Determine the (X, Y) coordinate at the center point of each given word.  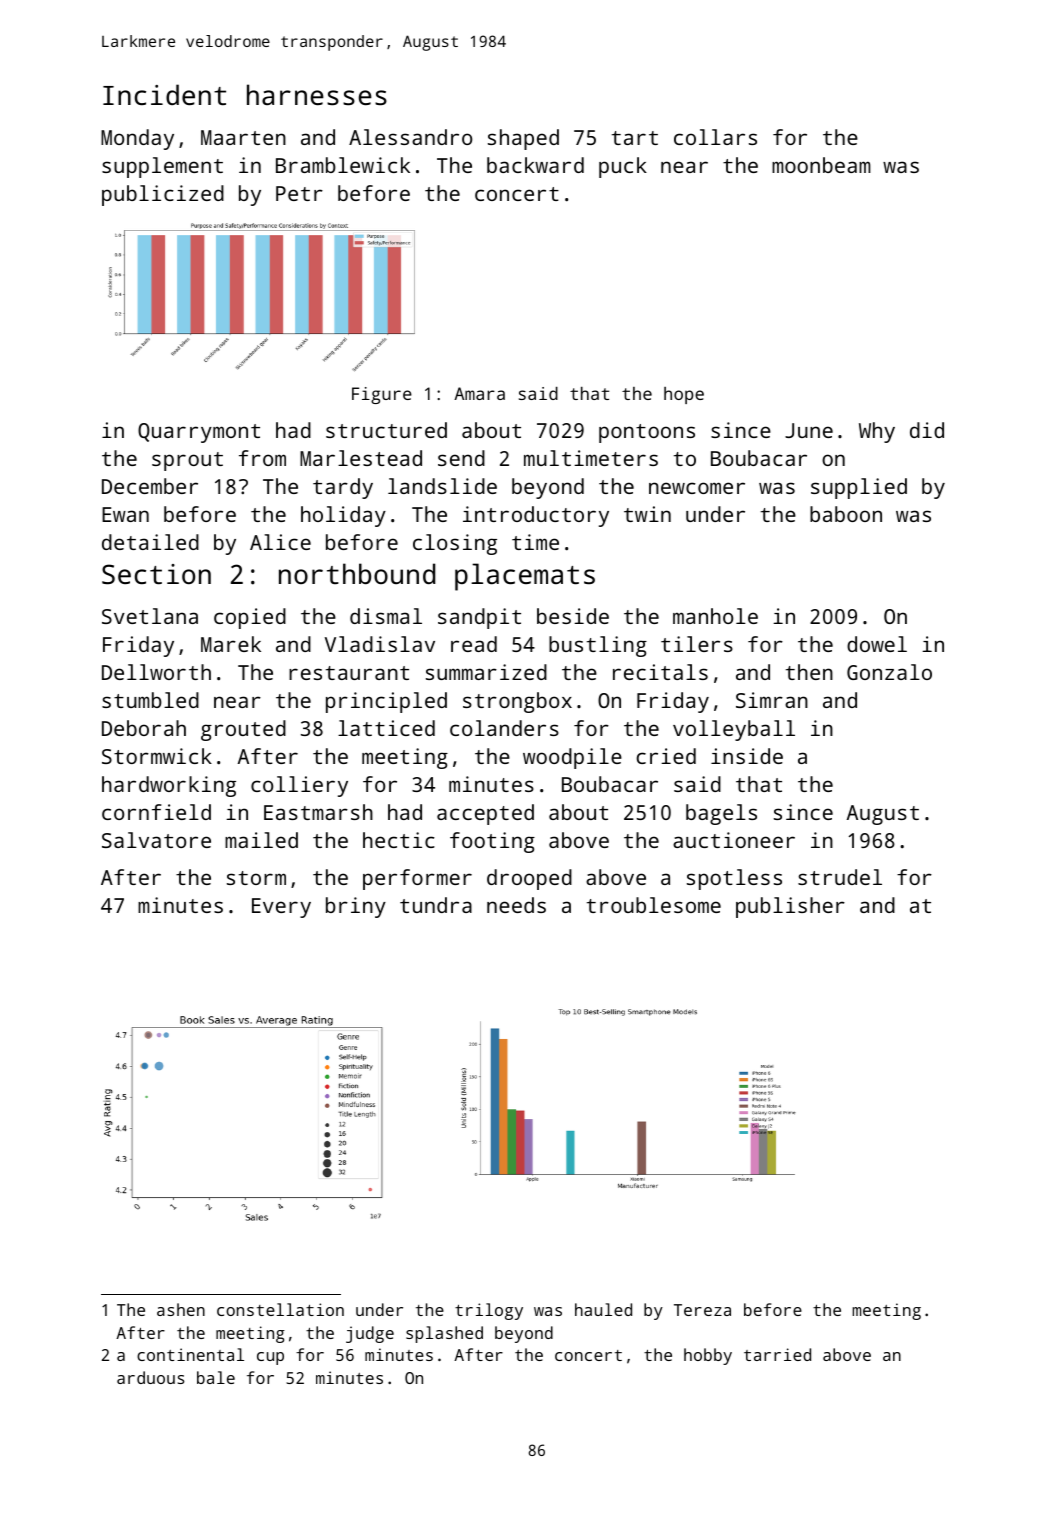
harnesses (317, 95)
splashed (444, 1334)
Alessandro (410, 137)
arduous (150, 1377)
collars (715, 137)
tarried (777, 1354)
